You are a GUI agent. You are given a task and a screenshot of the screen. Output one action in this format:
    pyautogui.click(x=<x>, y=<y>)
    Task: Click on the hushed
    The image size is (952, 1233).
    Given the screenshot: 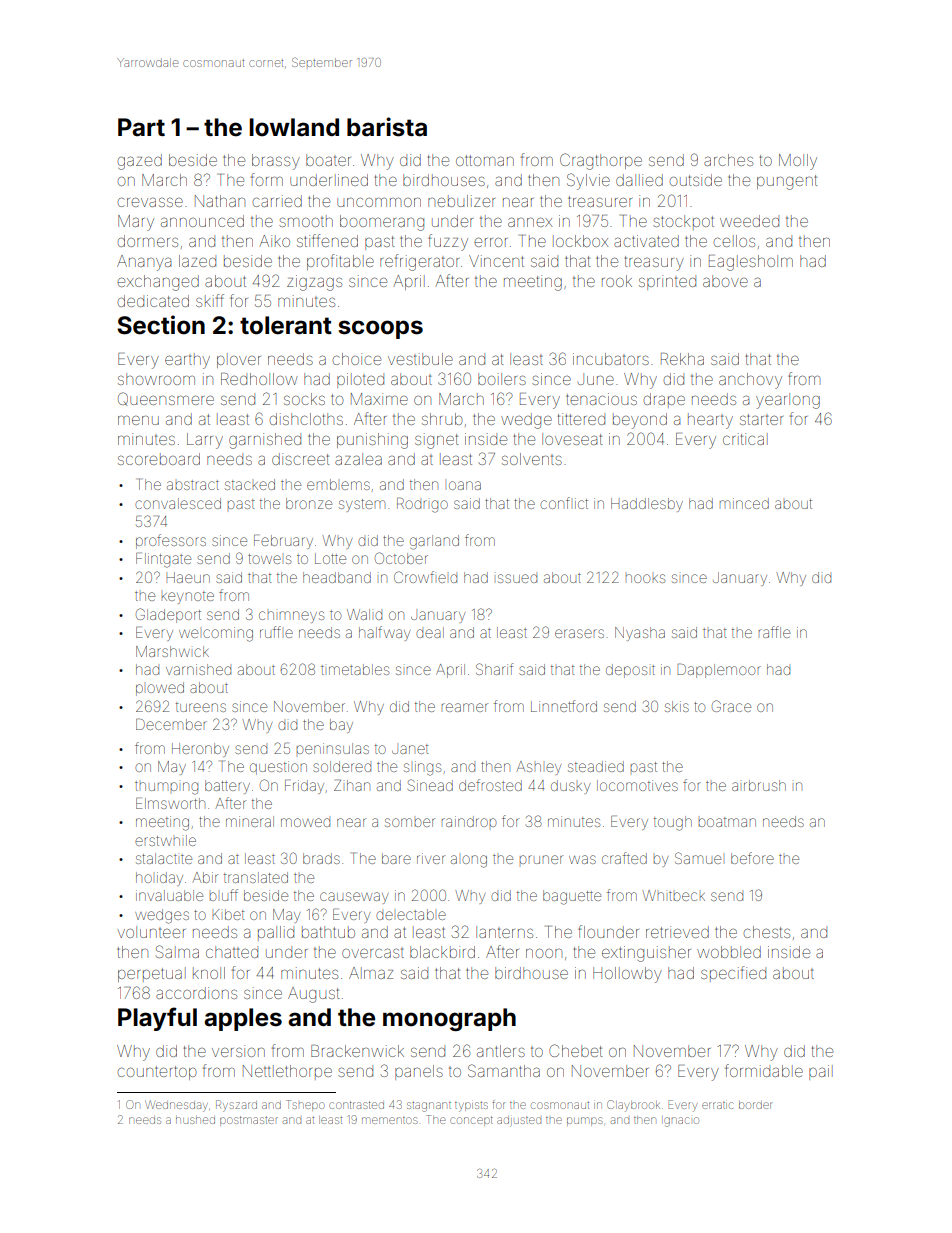 What is the action you would take?
    pyautogui.click(x=195, y=1120)
